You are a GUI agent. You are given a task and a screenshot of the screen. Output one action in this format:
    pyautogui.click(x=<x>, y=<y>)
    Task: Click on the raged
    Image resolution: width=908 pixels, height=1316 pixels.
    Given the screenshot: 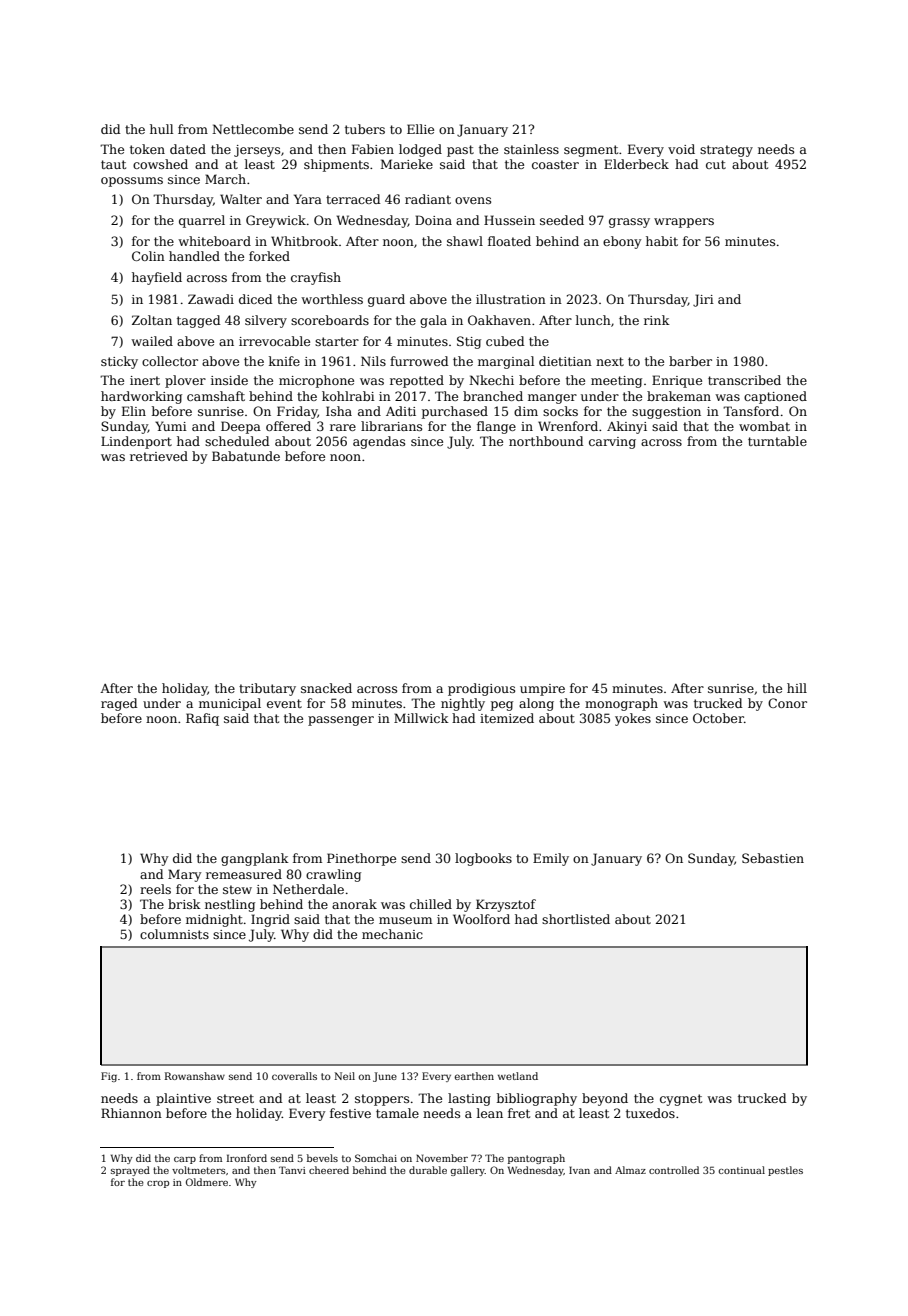 What is the action you would take?
    pyautogui.click(x=119, y=704)
